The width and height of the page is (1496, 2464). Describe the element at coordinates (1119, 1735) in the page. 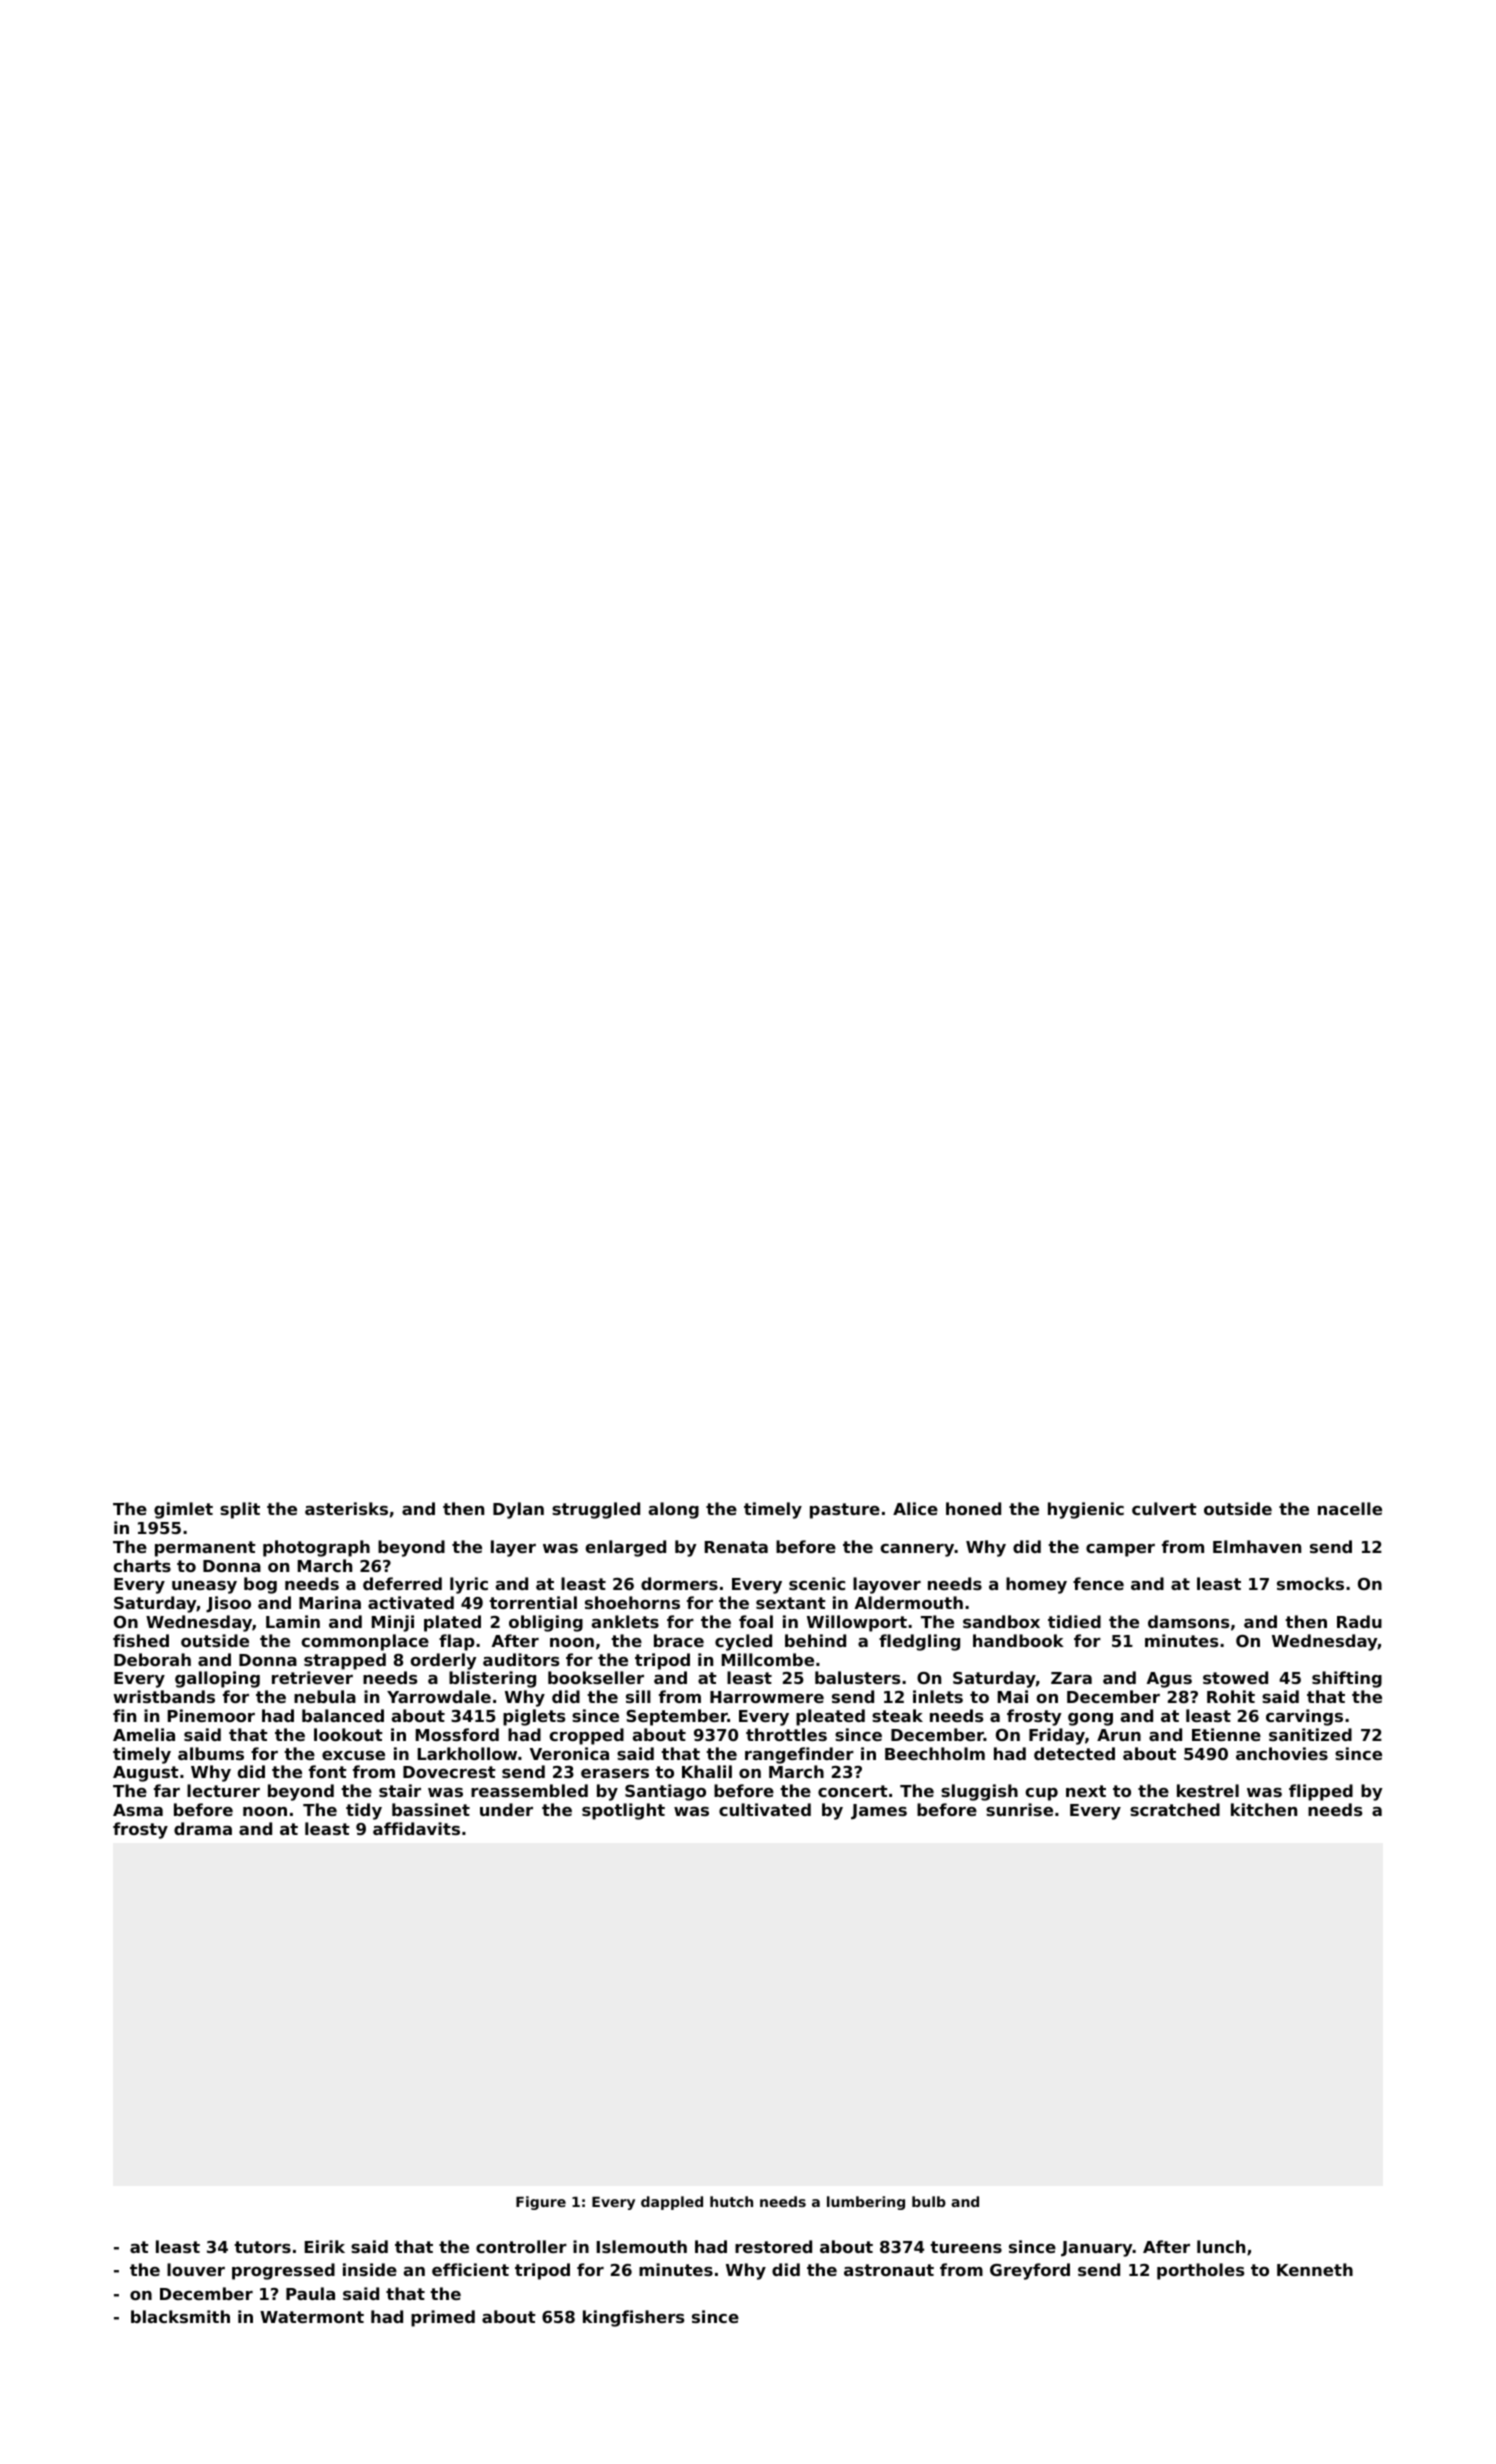

I see `Arun` at that location.
